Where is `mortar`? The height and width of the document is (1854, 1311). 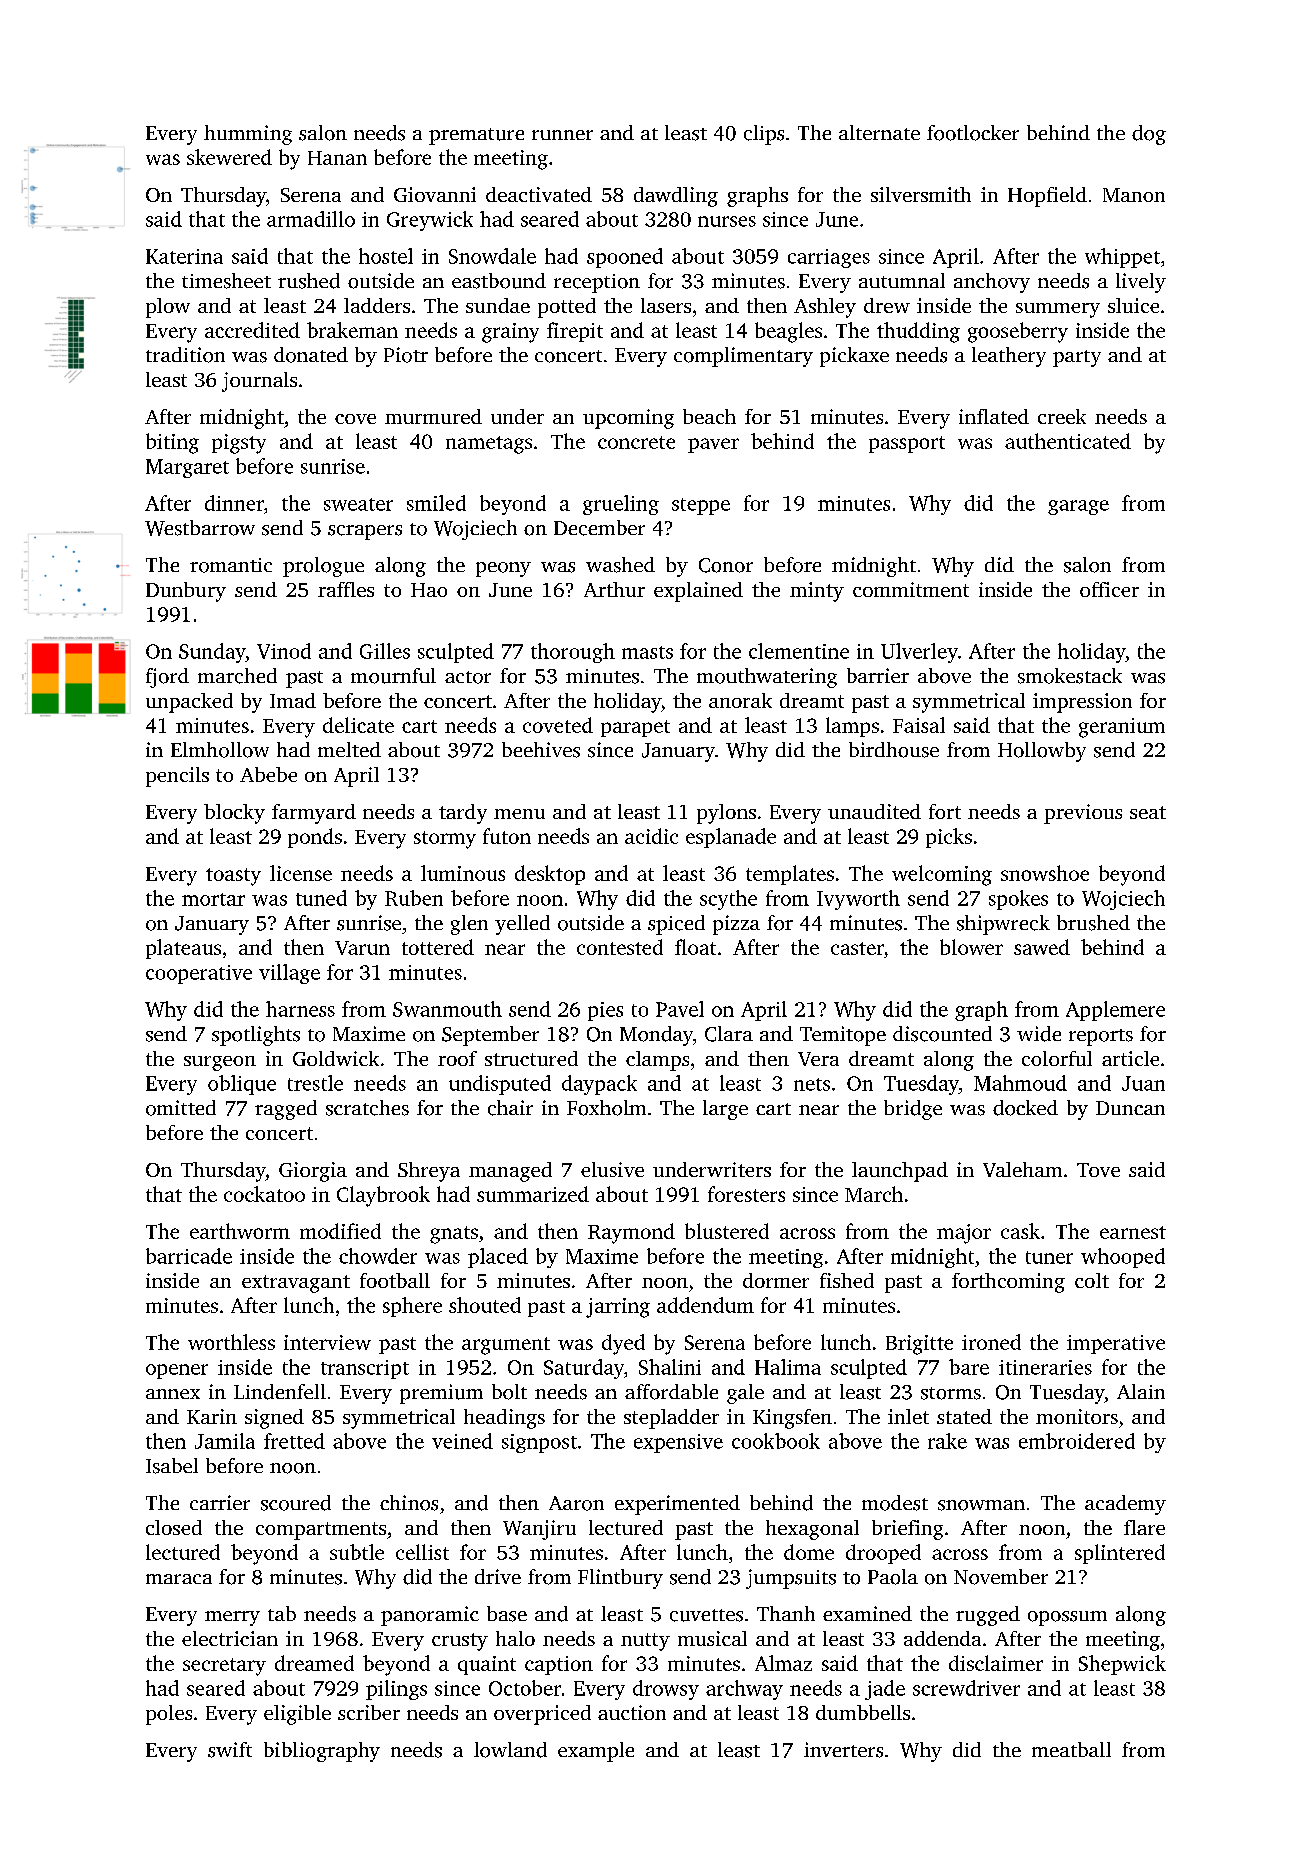 mortar is located at coordinates (213, 899).
